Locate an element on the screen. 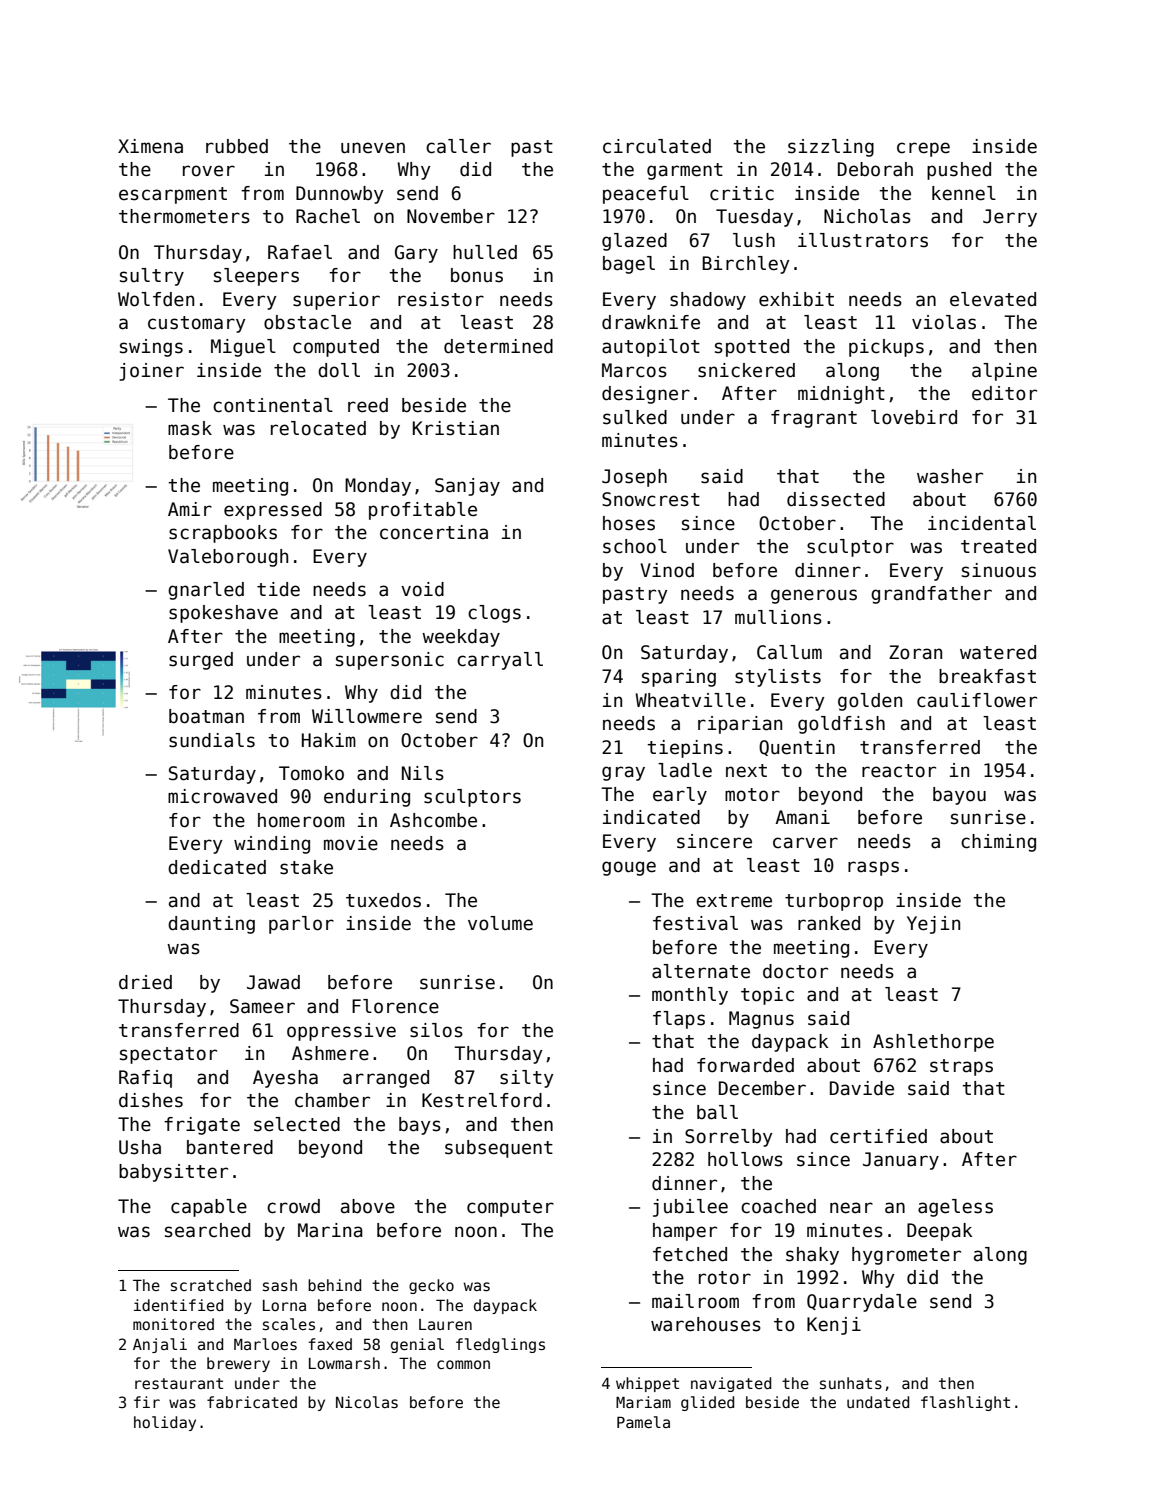 The width and height of the screenshot is (1156, 1496). determined is located at coordinates (498, 346).
